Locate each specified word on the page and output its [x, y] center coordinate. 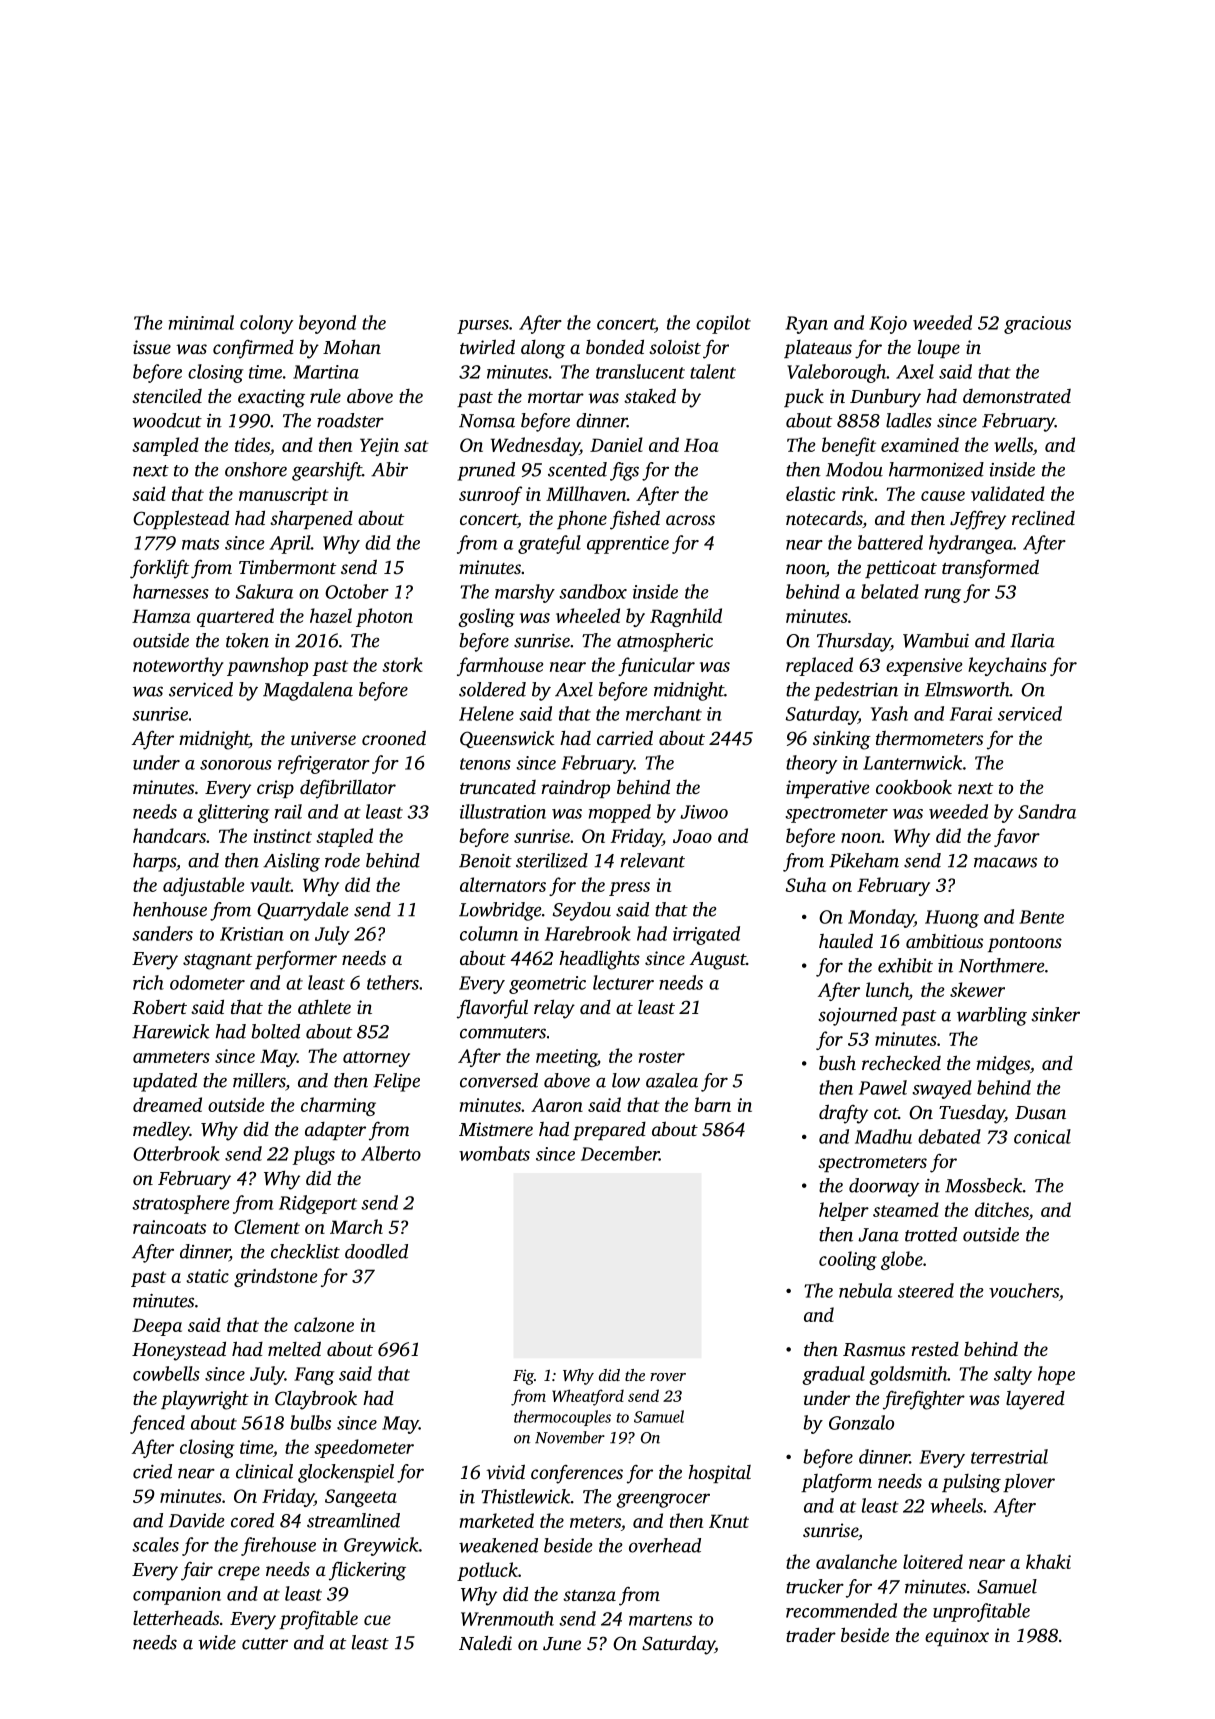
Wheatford [588, 1397]
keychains [1007, 666]
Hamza [161, 616]
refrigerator [324, 764]
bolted [276, 1031]
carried [625, 737]
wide [217, 1642]
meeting [566, 1058]
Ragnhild [686, 617]
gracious [1037, 325]
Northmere [1002, 965]
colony [266, 324]
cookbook [914, 786]
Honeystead [179, 1351]
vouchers [1024, 1290]
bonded [615, 346]
